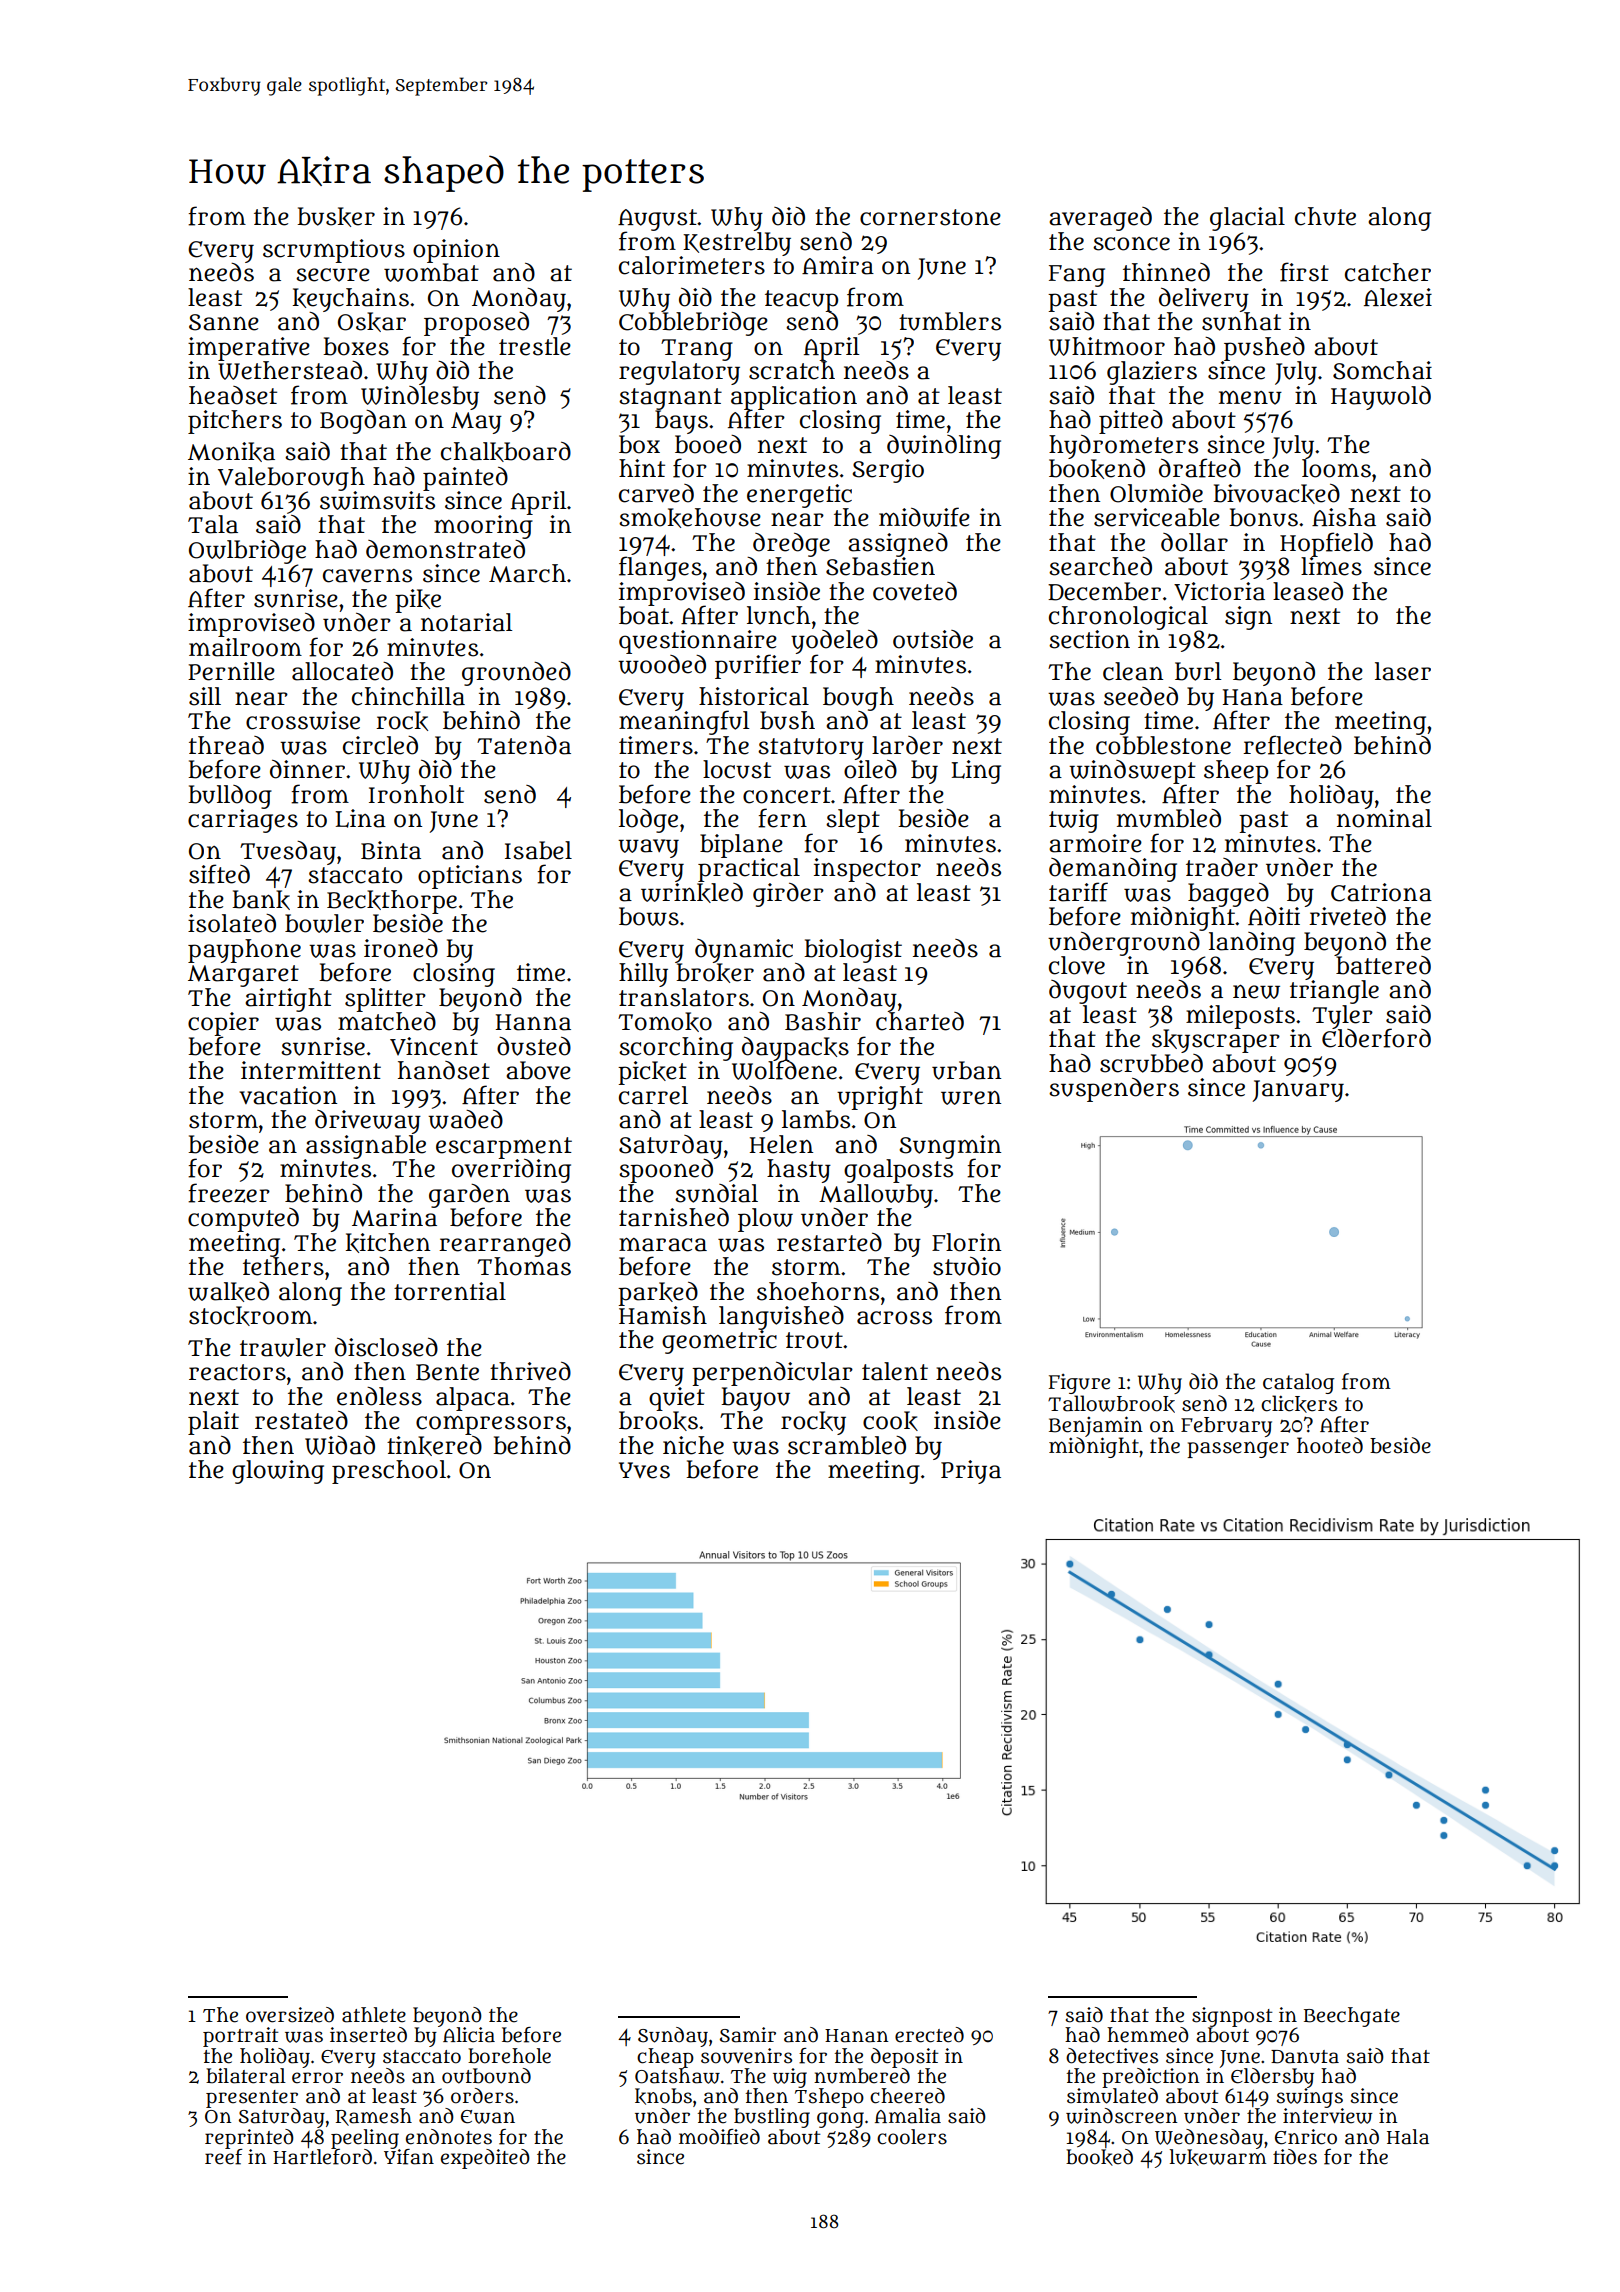 This page has width=1620, height=2292. I want to click on Priya, so click(971, 1472).
